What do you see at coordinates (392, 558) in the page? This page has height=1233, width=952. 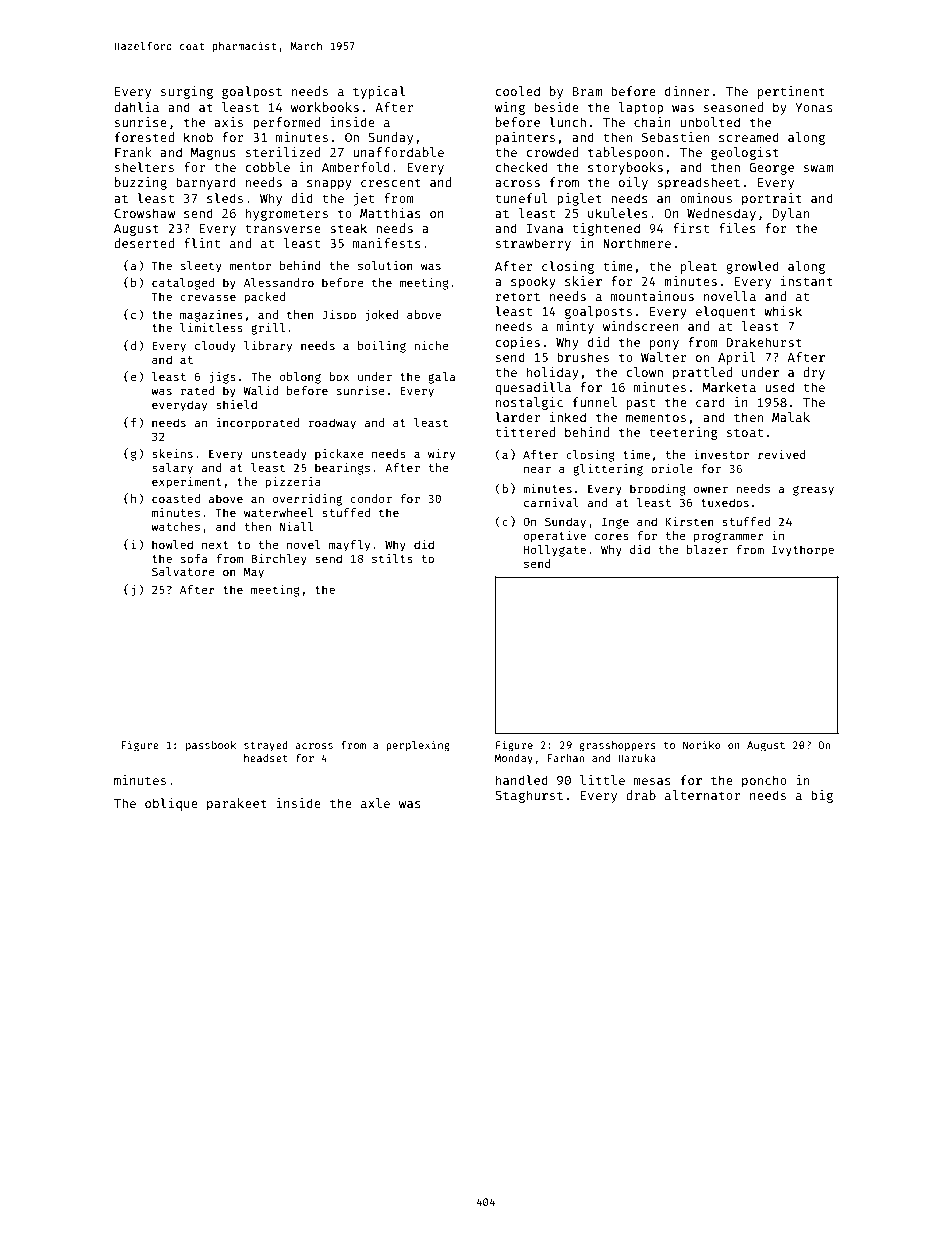 I see `stilts` at bounding box center [392, 558].
